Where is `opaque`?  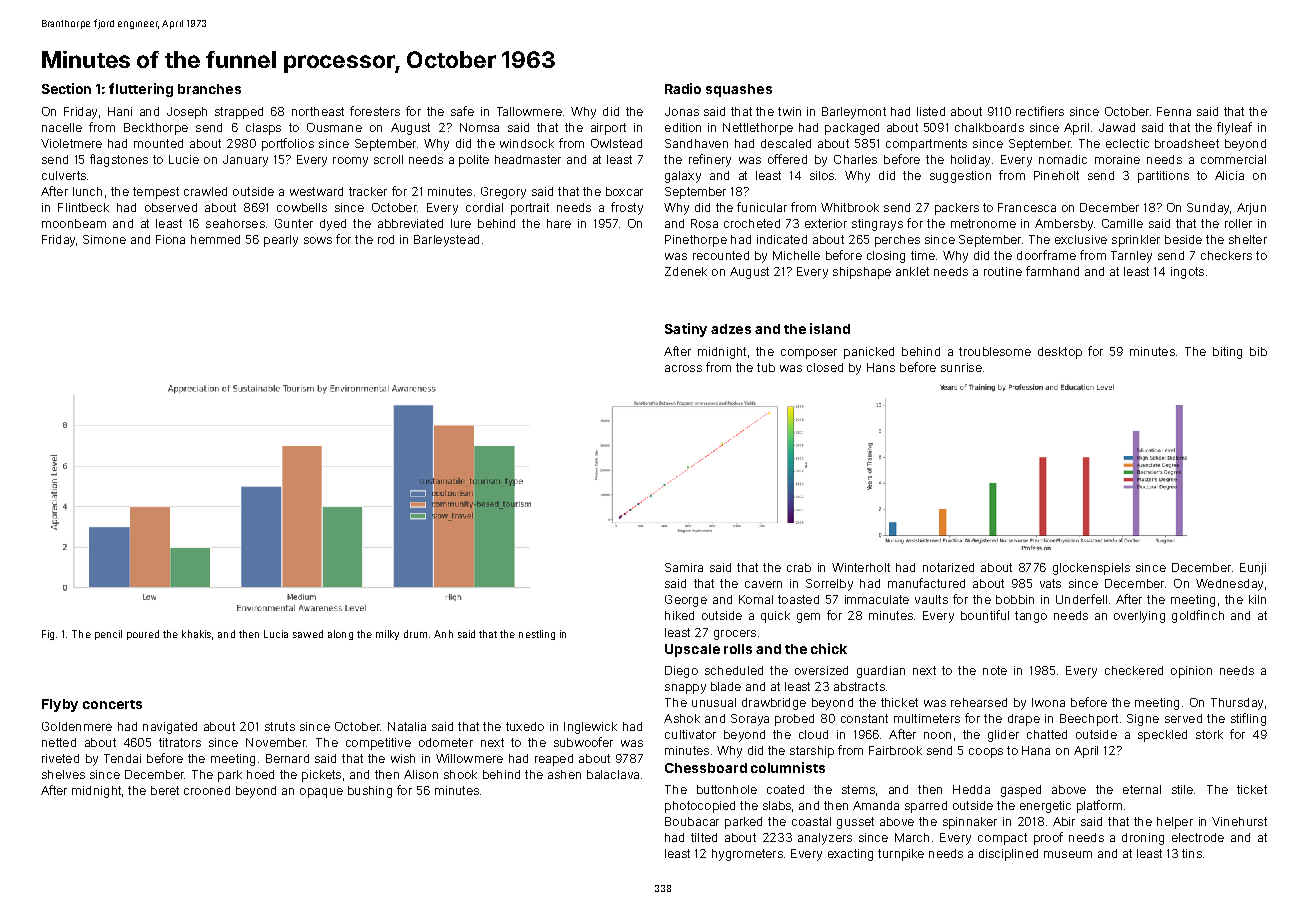
opaque is located at coordinates (321, 793).
